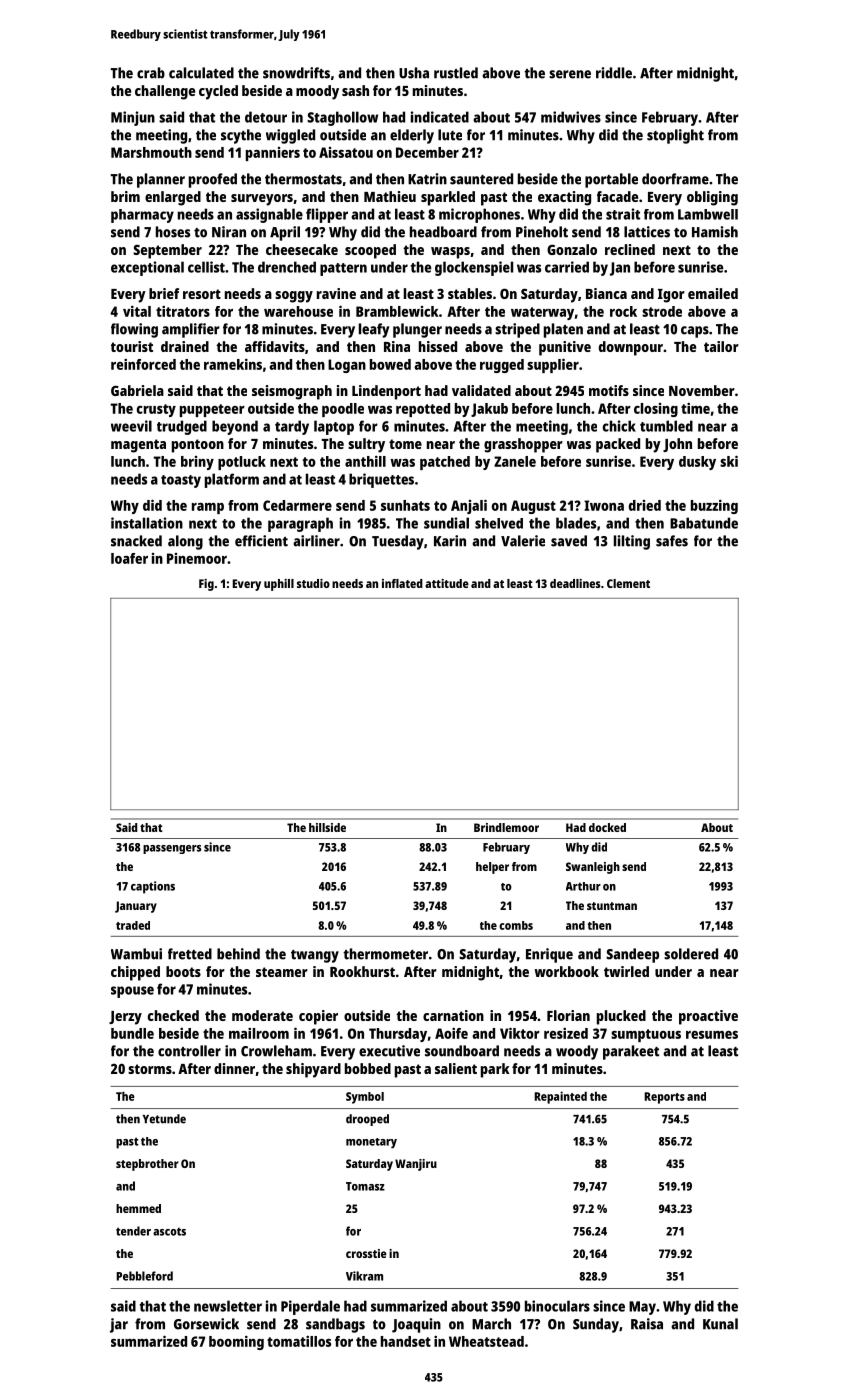 This page has width=849, height=1400. I want to click on shelved, so click(499, 523).
